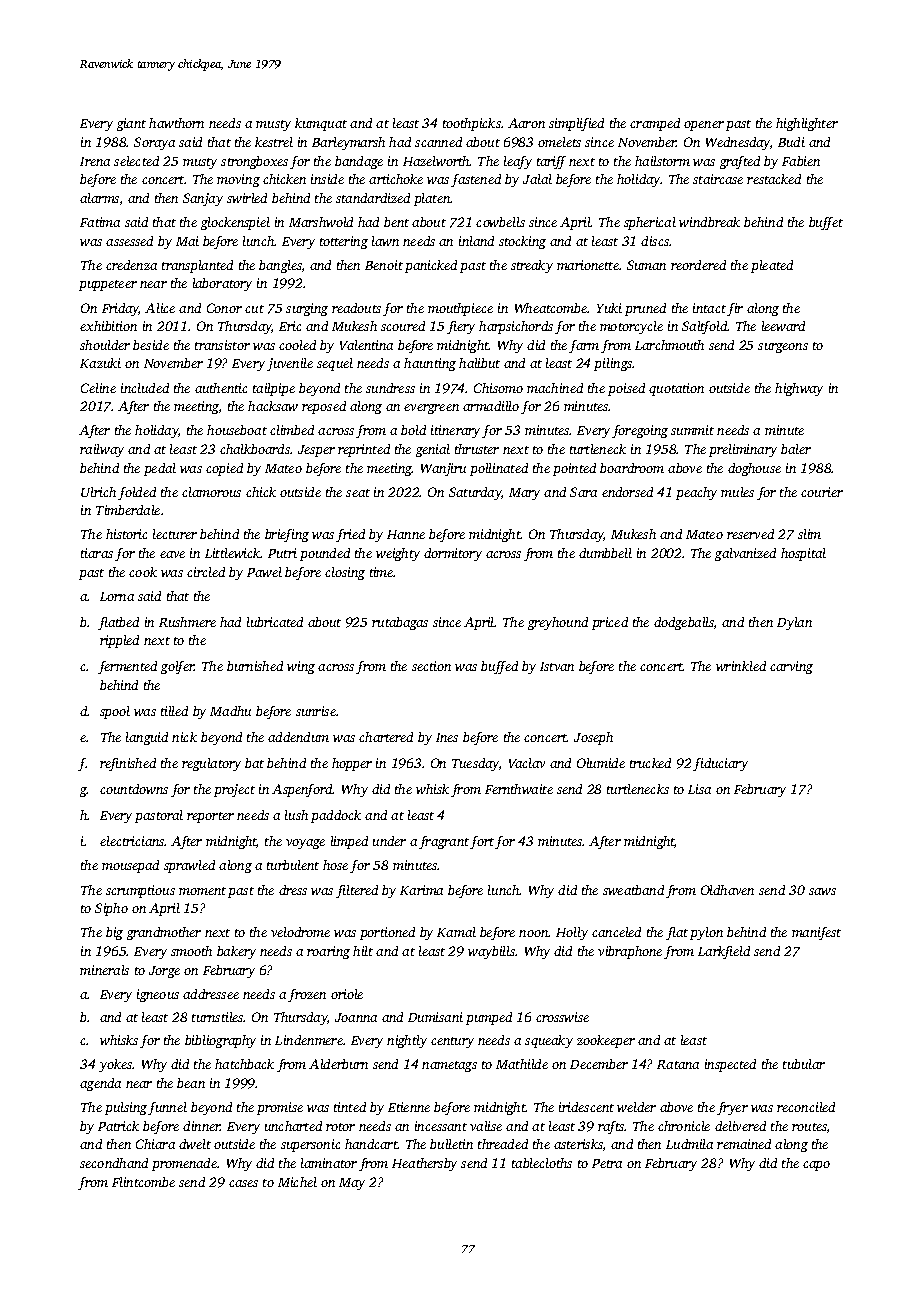 This screenshot has height=1308, width=924. Describe the element at coordinates (431, 666) in the screenshot. I see `section` at that location.
